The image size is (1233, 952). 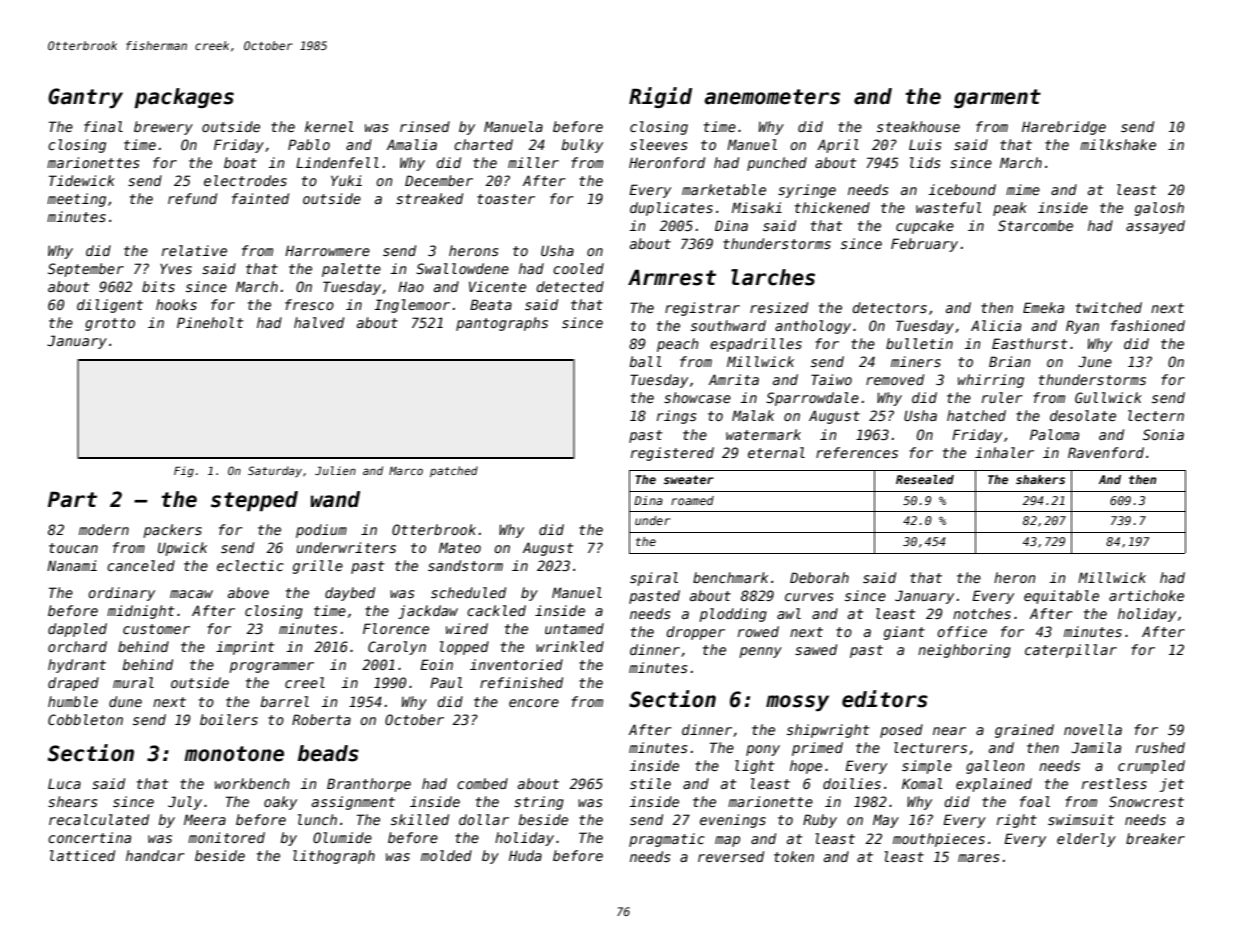 What do you see at coordinates (72, 499) in the screenshot?
I see `Part` at bounding box center [72, 499].
